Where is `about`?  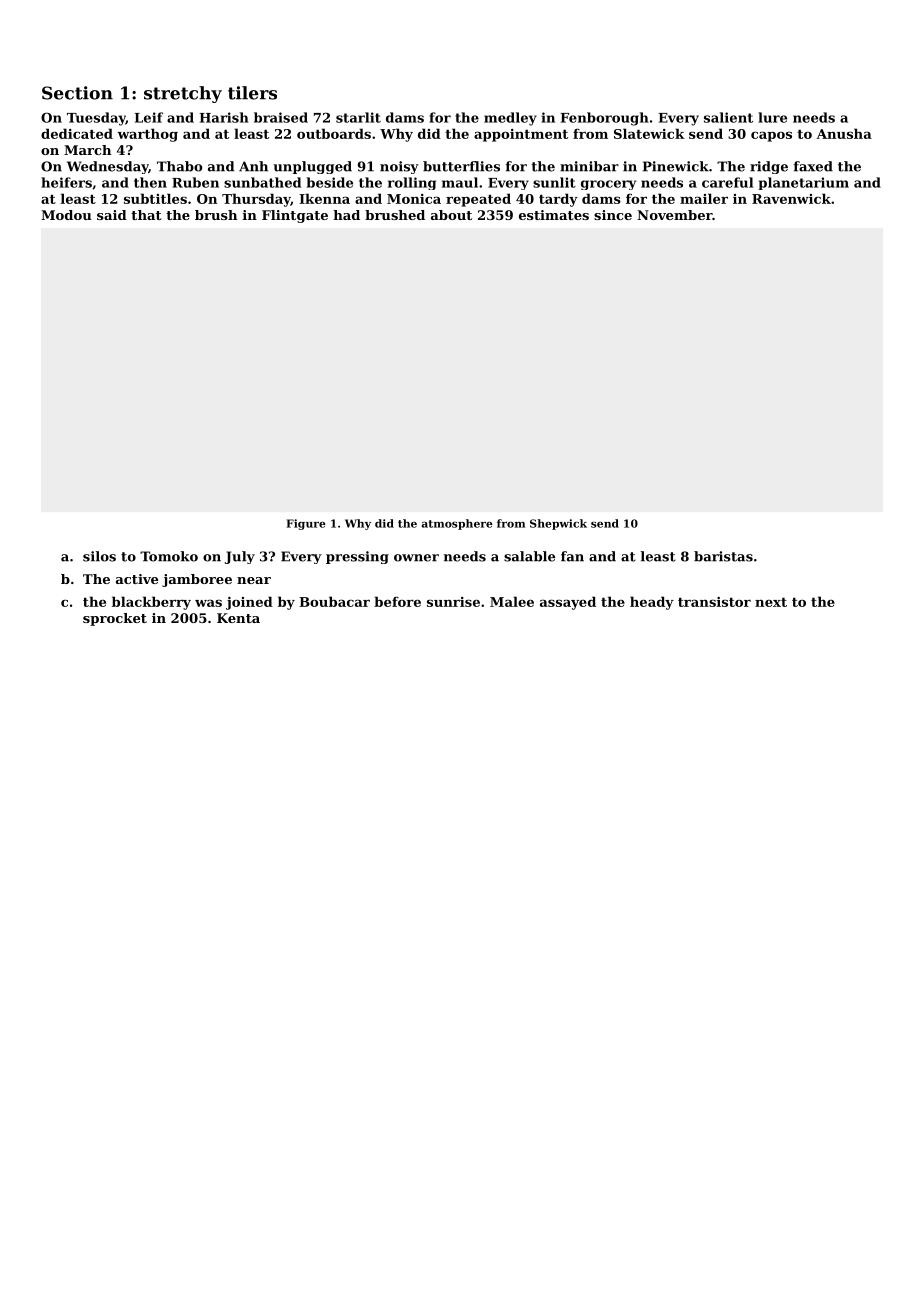 about is located at coordinates (451, 215).
